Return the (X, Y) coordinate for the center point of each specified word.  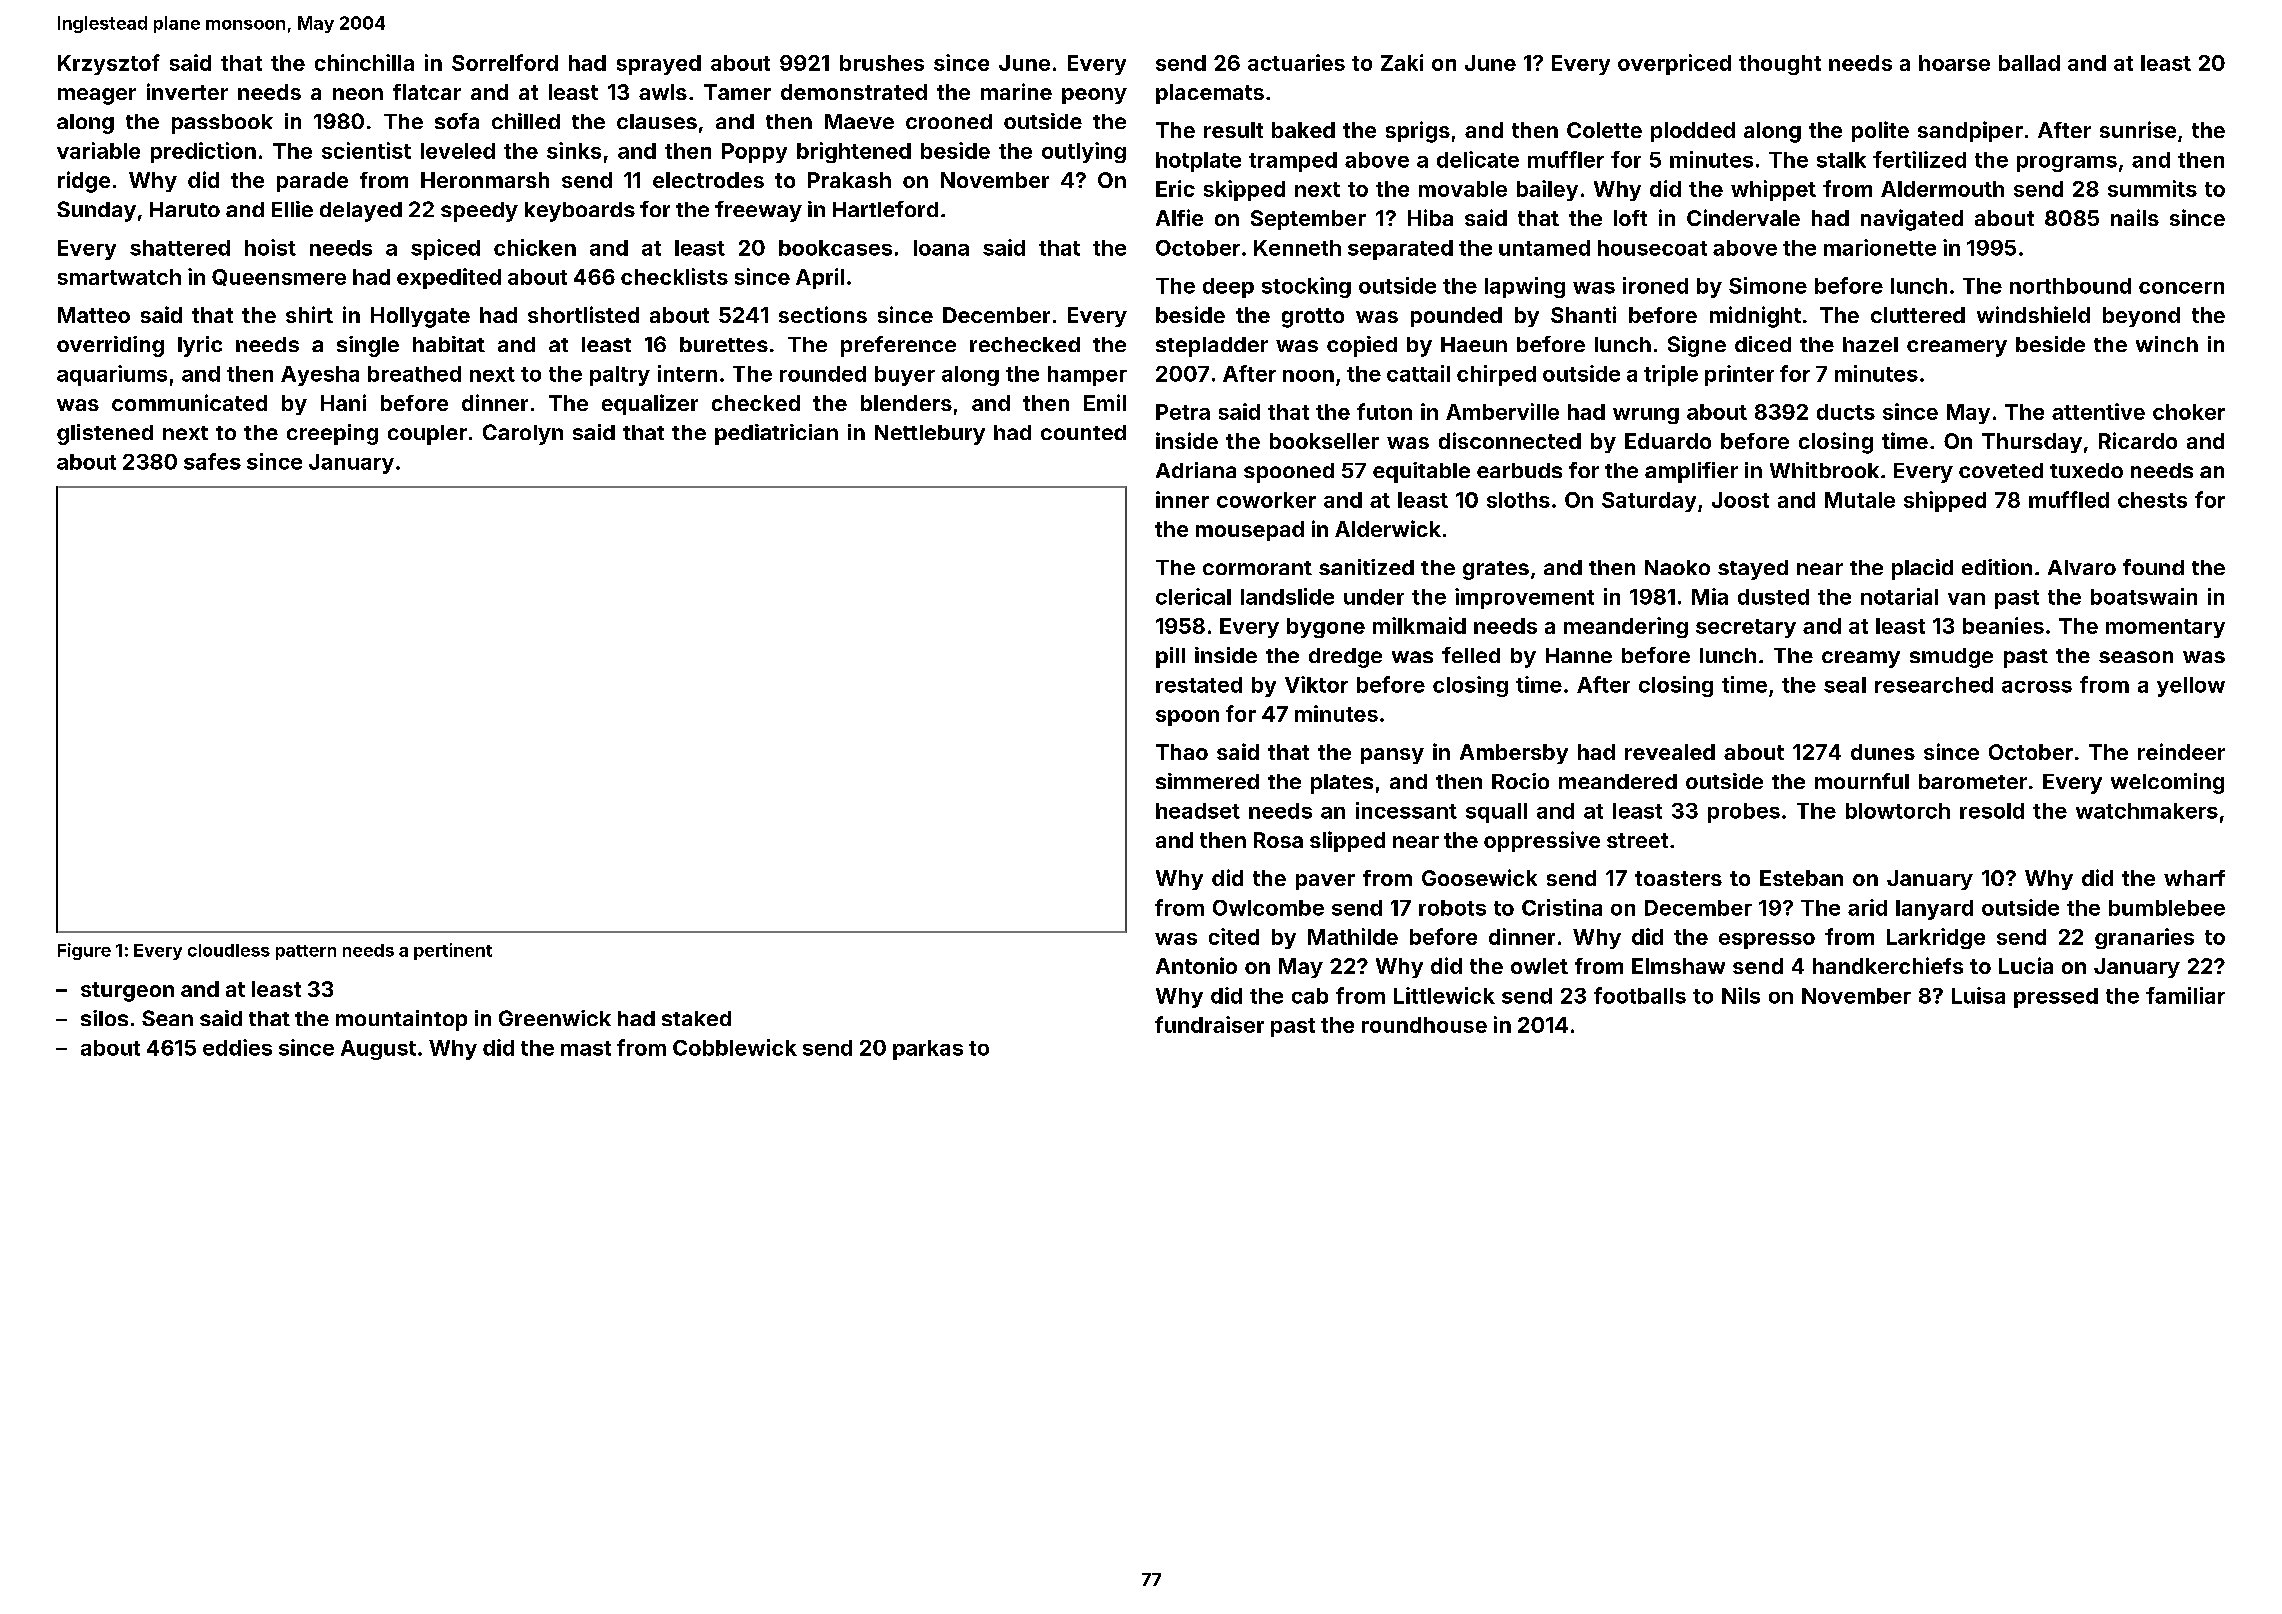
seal (1845, 685)
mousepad (1250, 531)
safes (212, 461)
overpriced (1674, 64)
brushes (882, 63)
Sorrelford (505, 62)
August (378, 1050)
